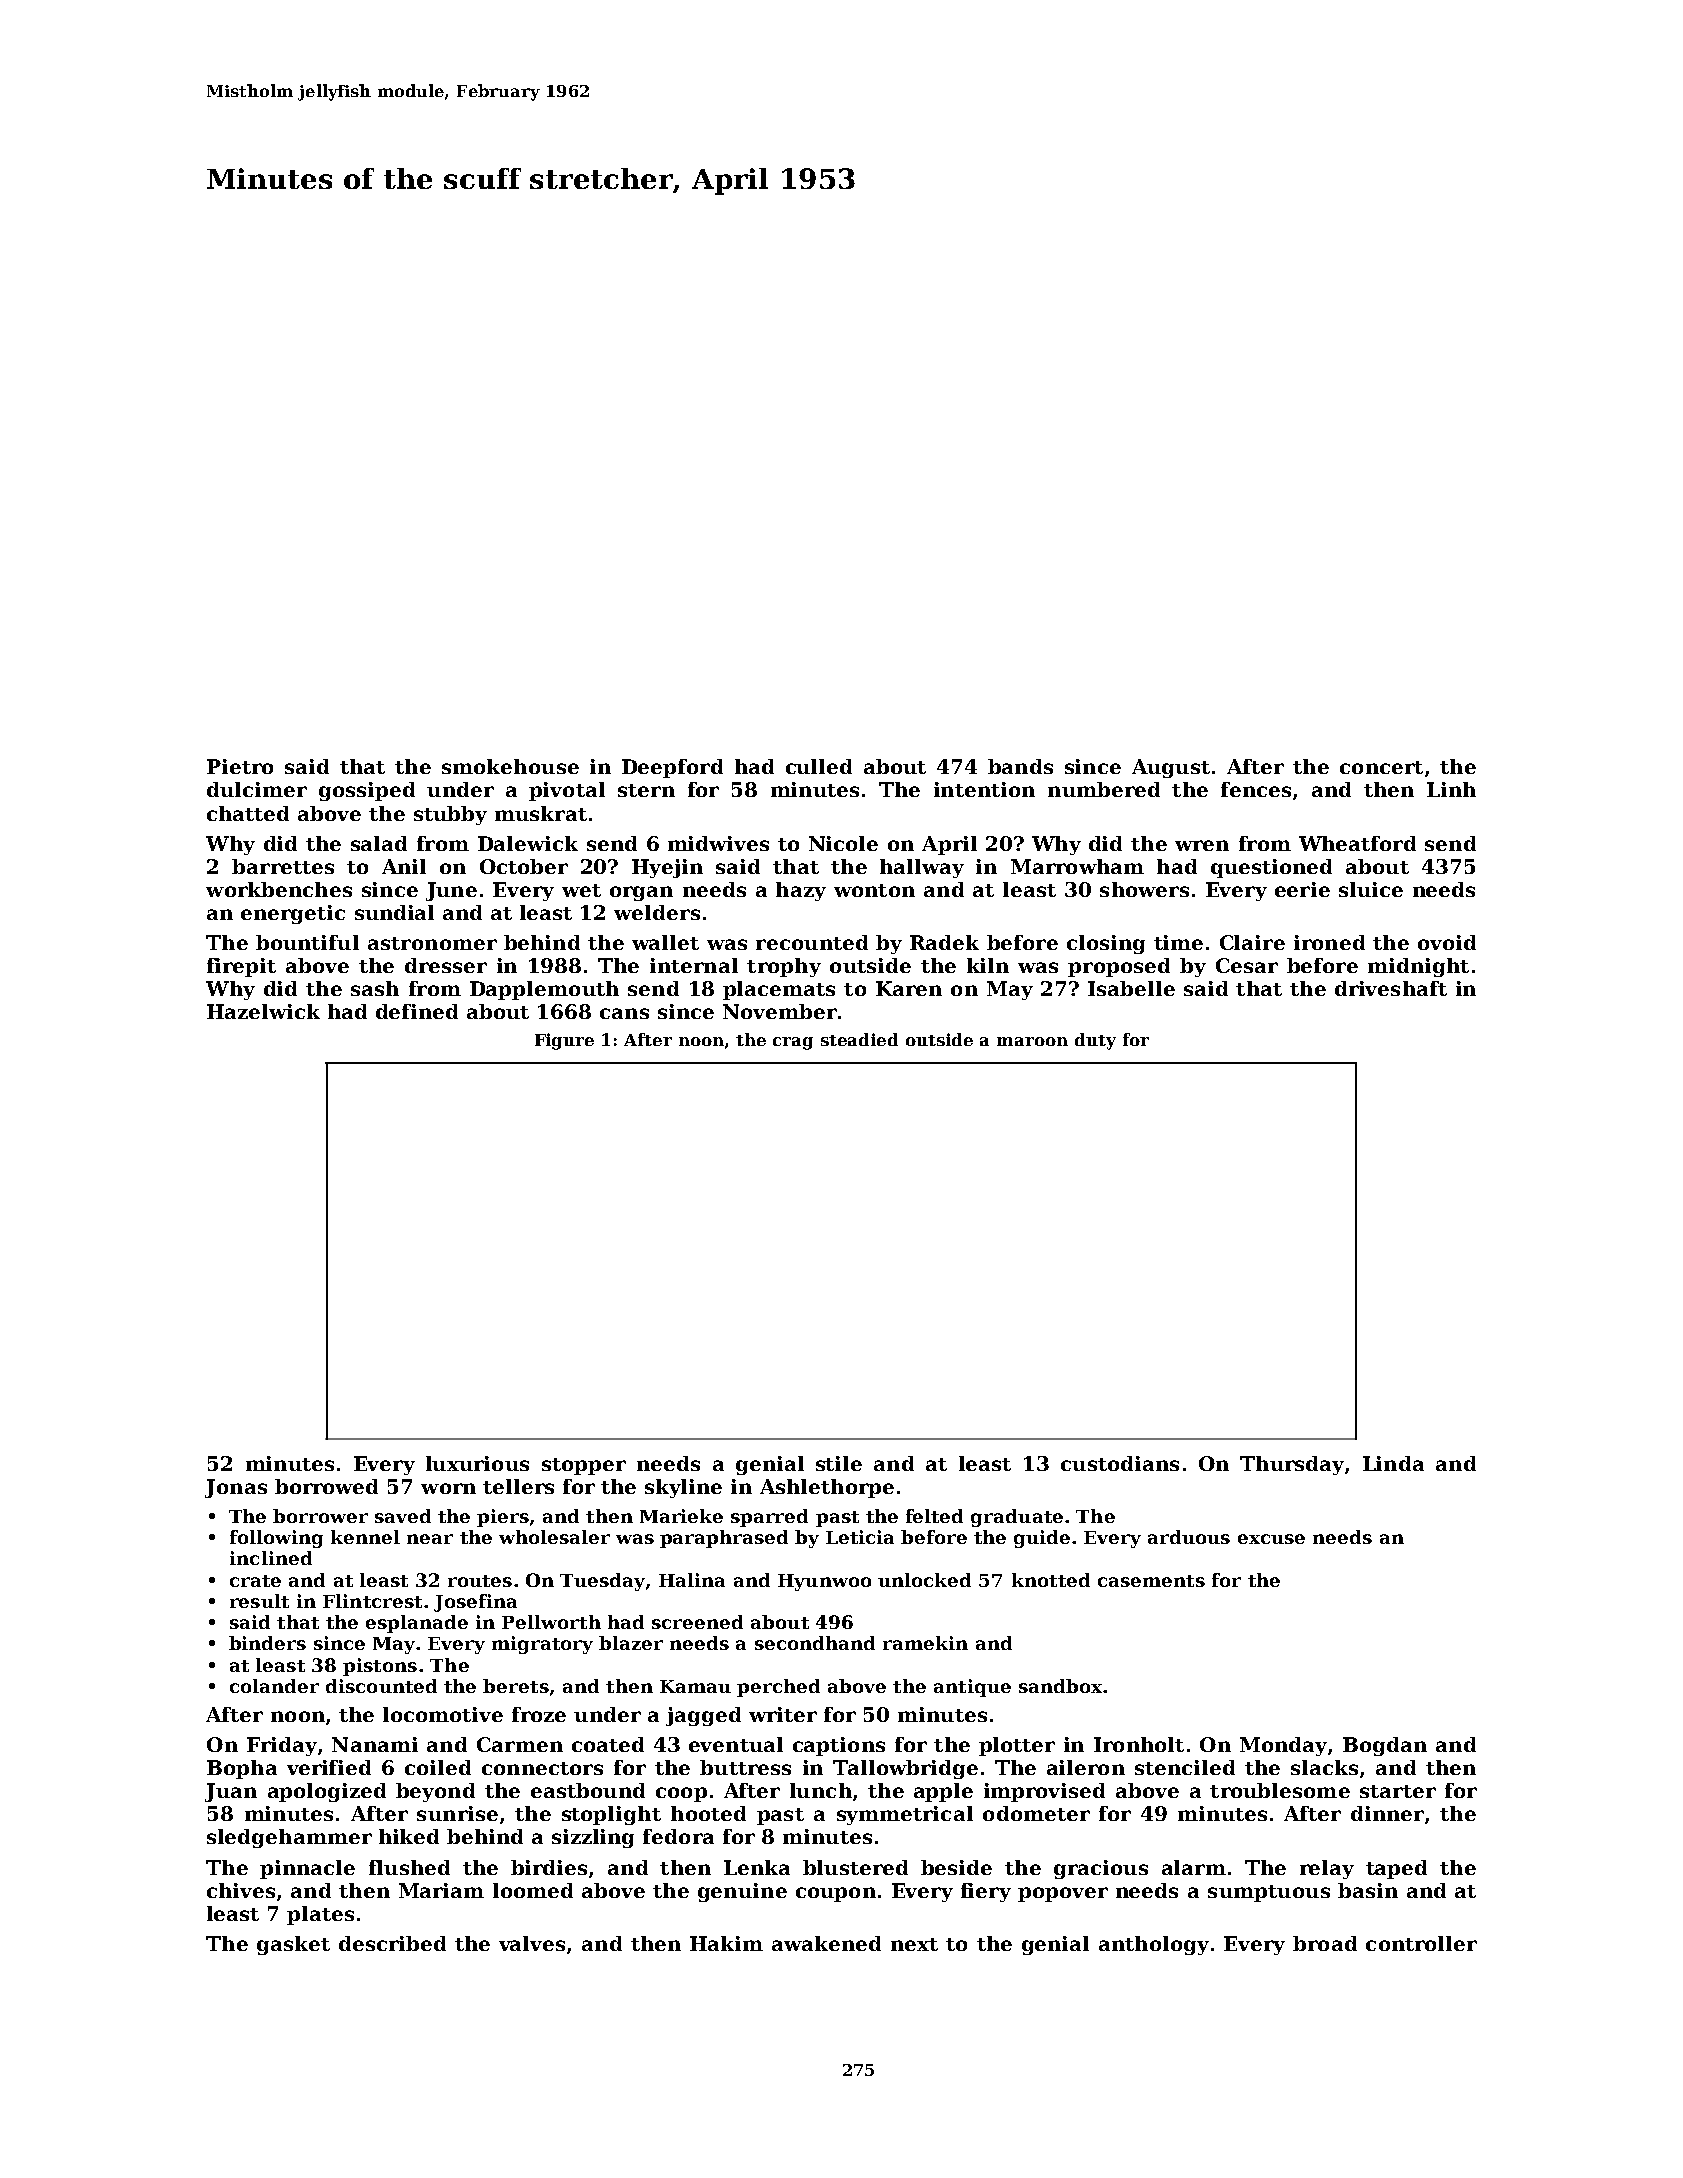 The height and width of the document is (2178, 1683). Describe the element at coordinates (564, 1041) in the document. I see `Figure` at that location.
